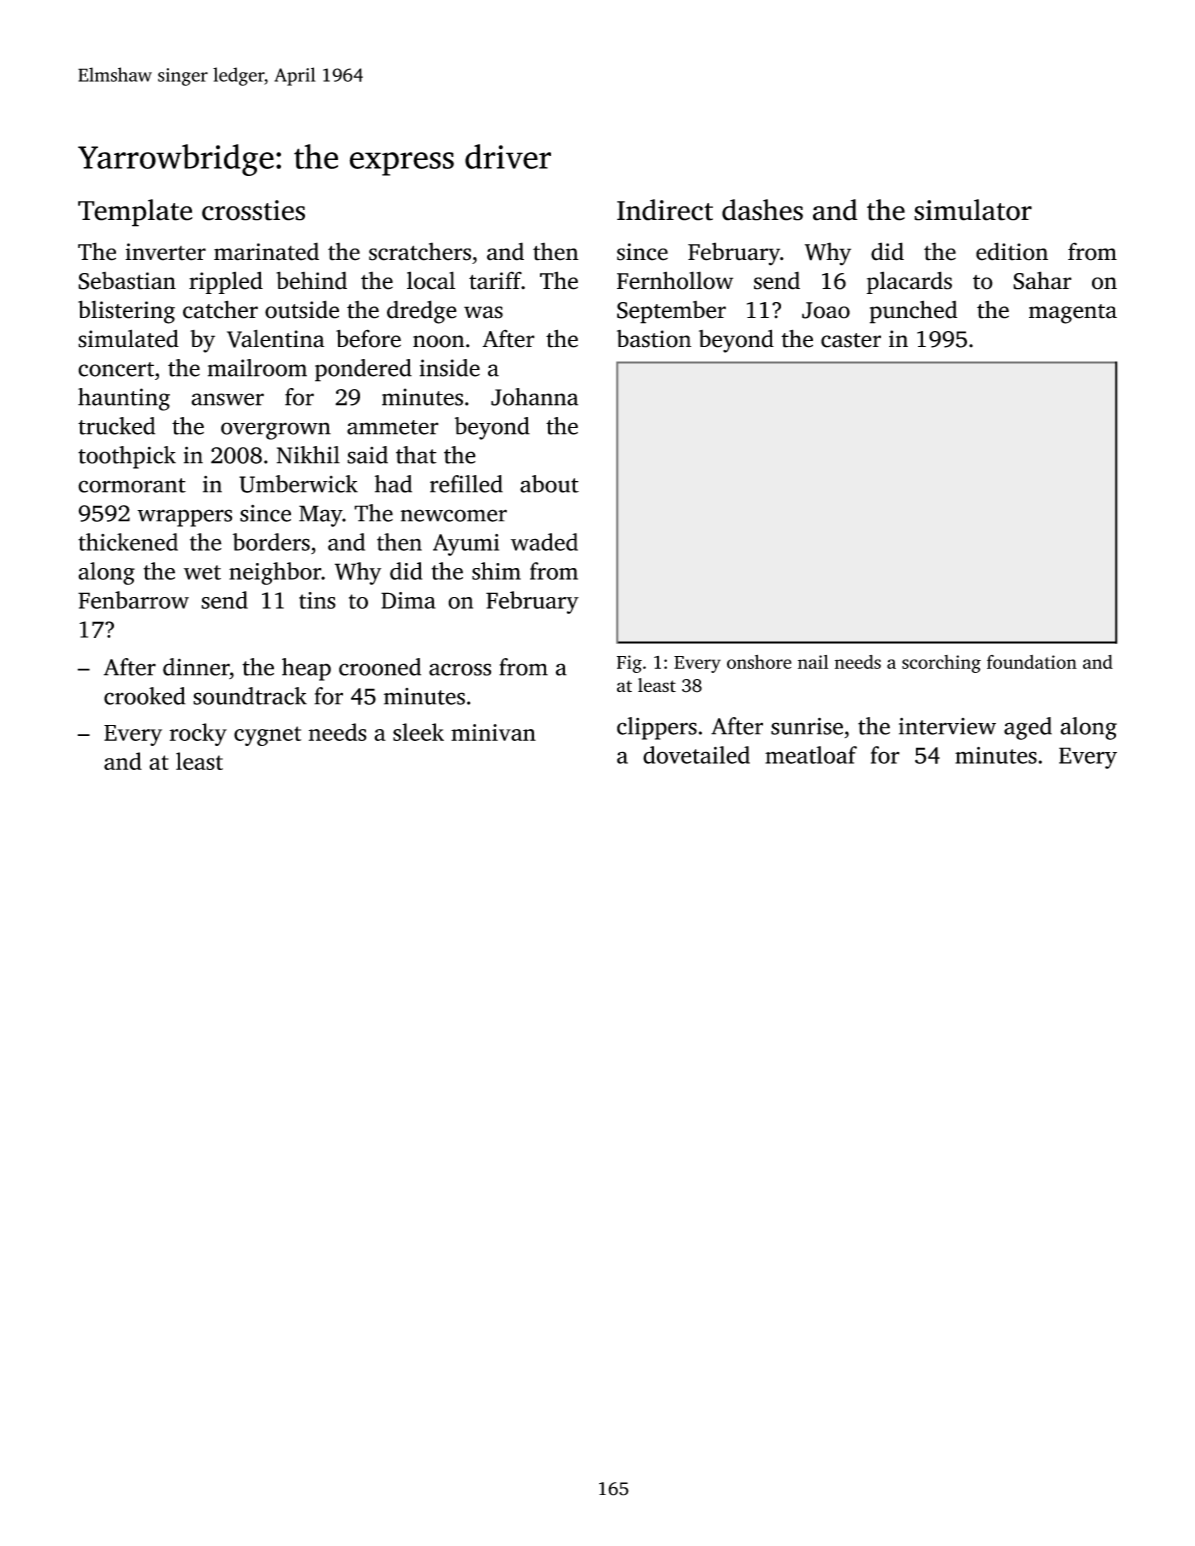 The image size is (1195, 1546). Describe the element at coordinates (654, 339) in the page. I see `bastion` at that location.
